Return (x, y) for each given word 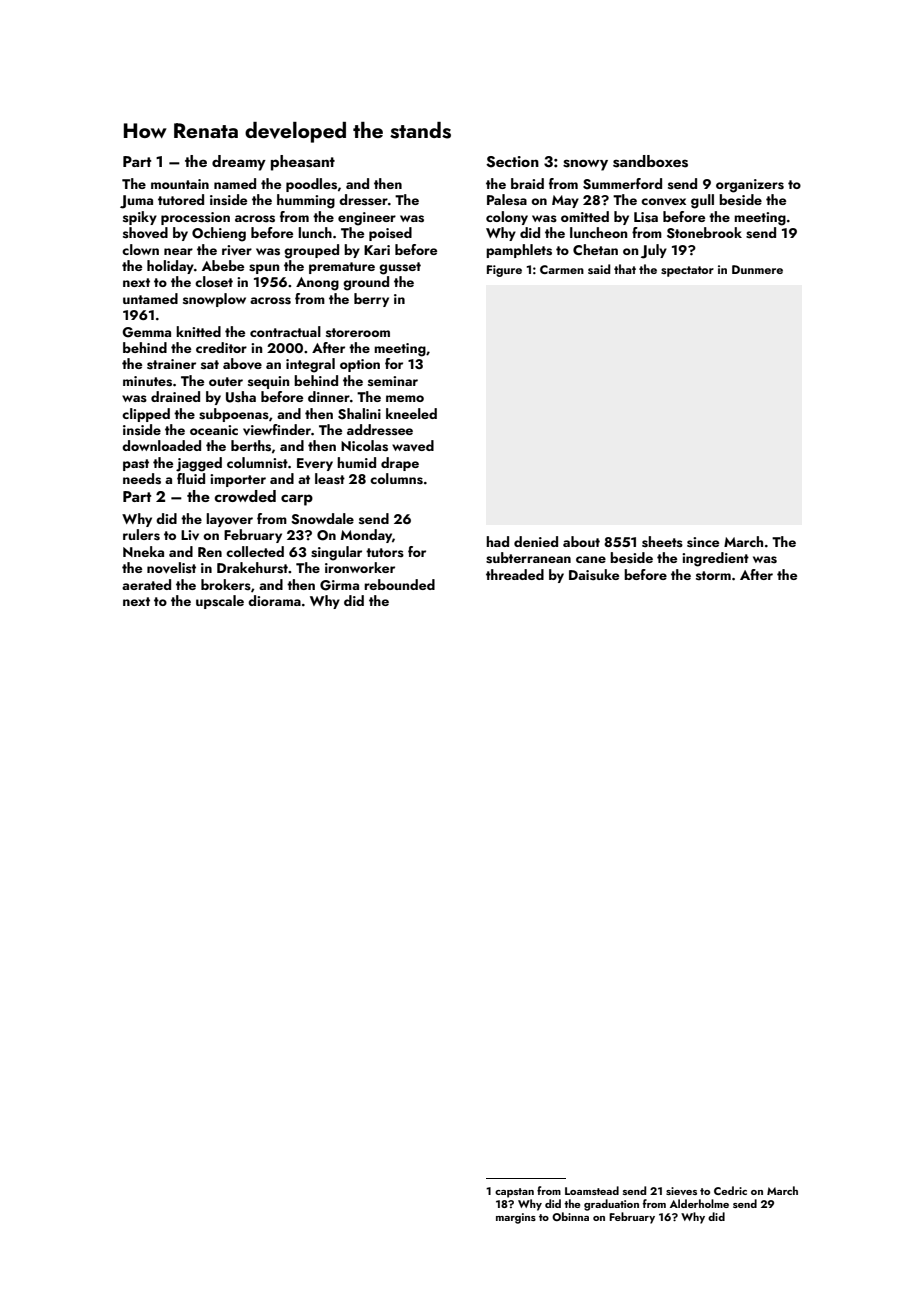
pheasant (303, 163)
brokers (226, 584)
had (497, 541)
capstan (514, 1193)
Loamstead (592, 1190)
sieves (681, 1191)
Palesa (507, 199)
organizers (750, 186)
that (625, 269)
